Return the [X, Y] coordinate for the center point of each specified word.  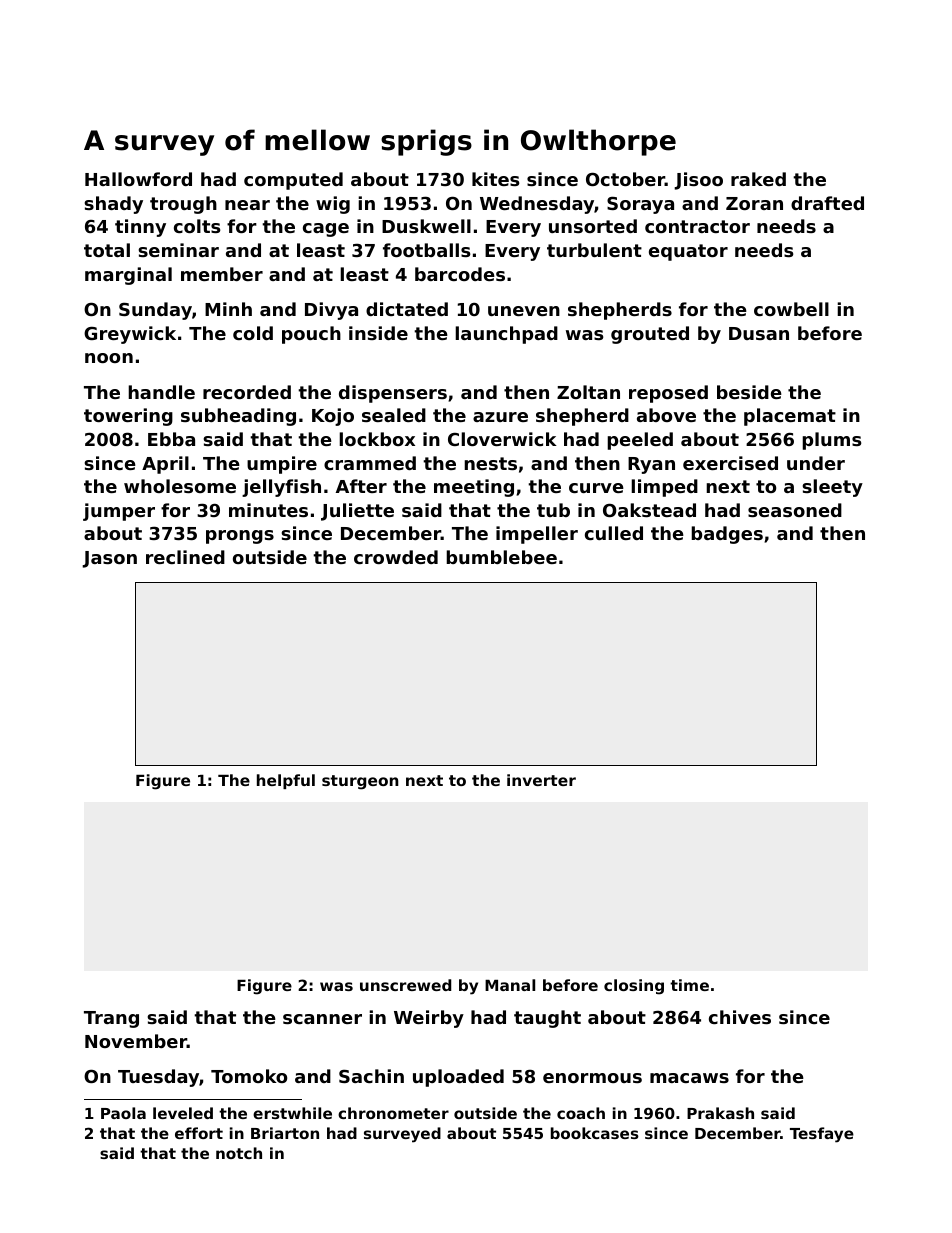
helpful [286, 781]
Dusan [759, 333]
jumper [119, 512]
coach [581, 1113]
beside [749, 392]
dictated [407, 309]
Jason [109, 559]
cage [326, 230]
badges [727, 535]
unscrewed [405, 985]
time [689, 985]
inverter [541, 780]
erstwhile [292, 1113]
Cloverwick [502, 439]
